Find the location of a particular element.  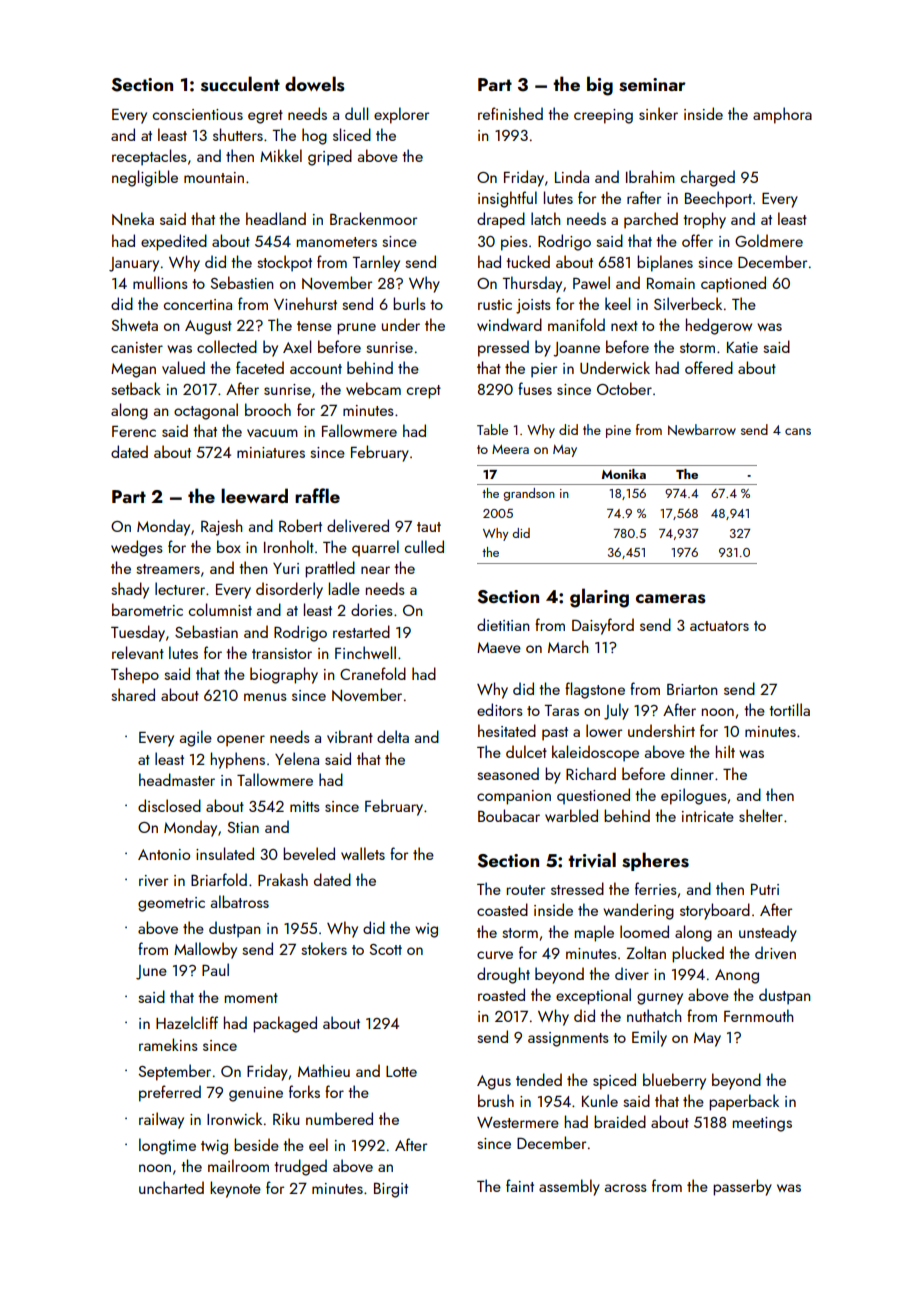

seminar is located at coordinates (652, 85).
